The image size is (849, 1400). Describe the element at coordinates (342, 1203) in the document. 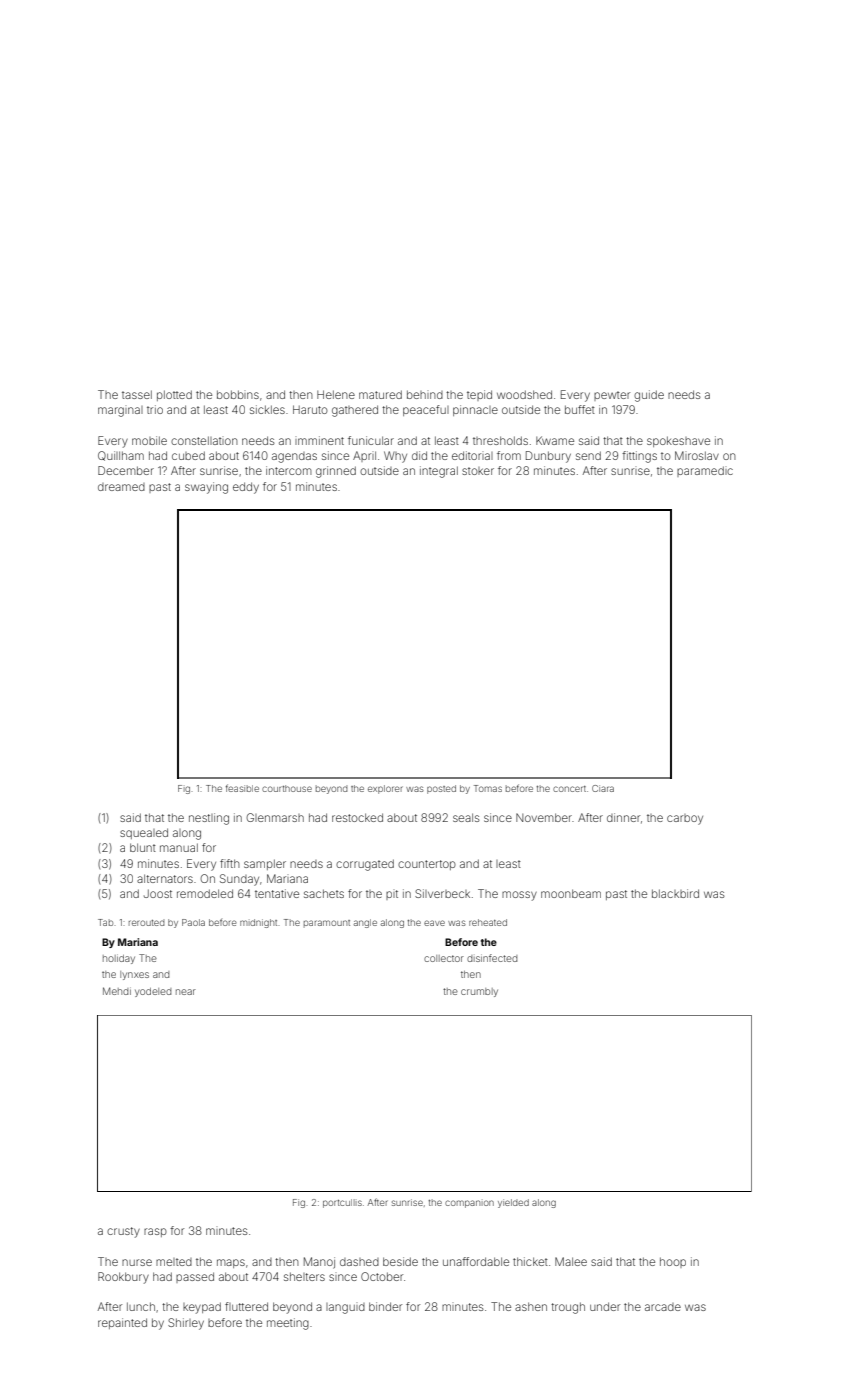

I see `portcullis` at that location.
